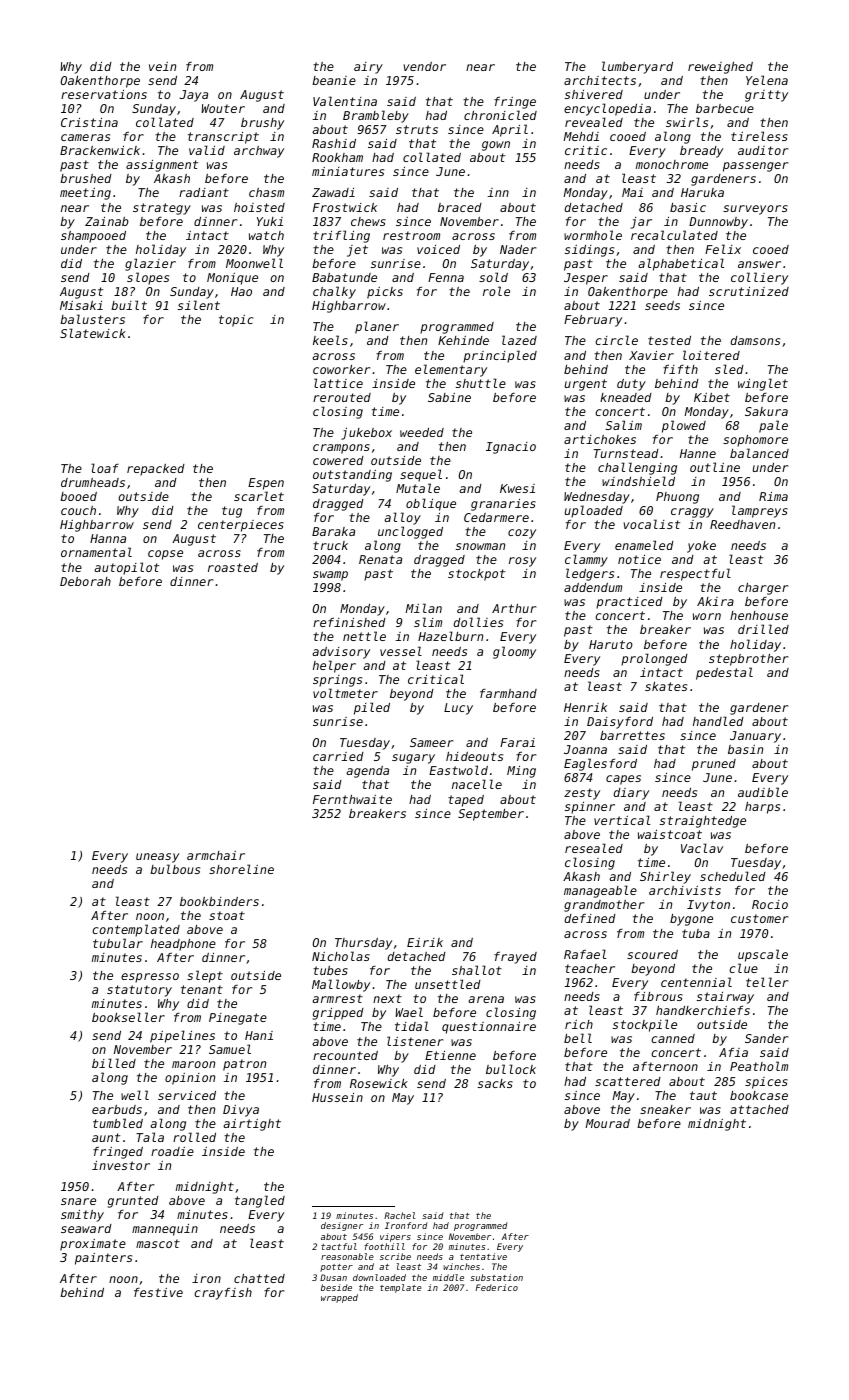  I want to click on cameras, so click(85, 137).
